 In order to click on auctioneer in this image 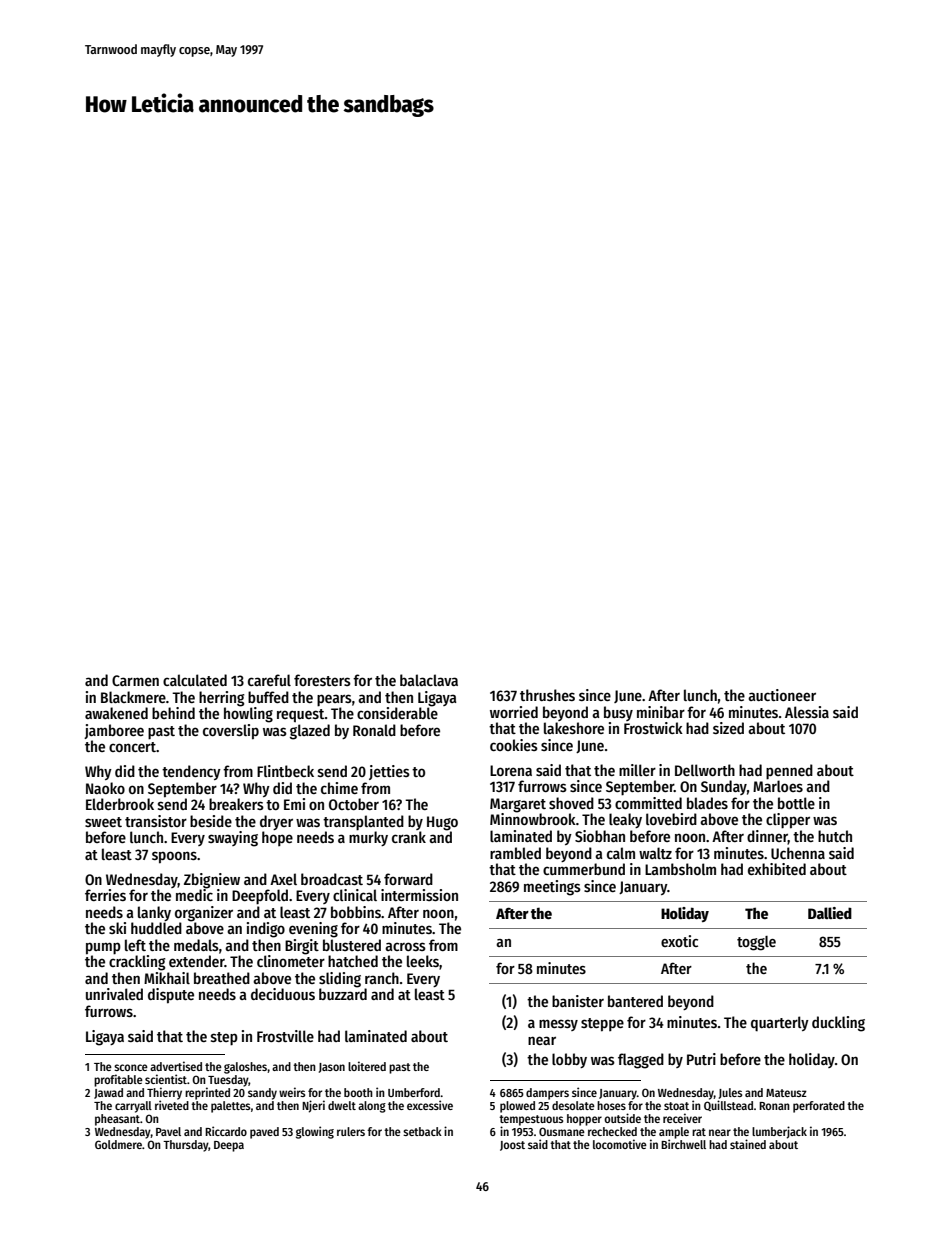, I will do `click(782, 695)`.
